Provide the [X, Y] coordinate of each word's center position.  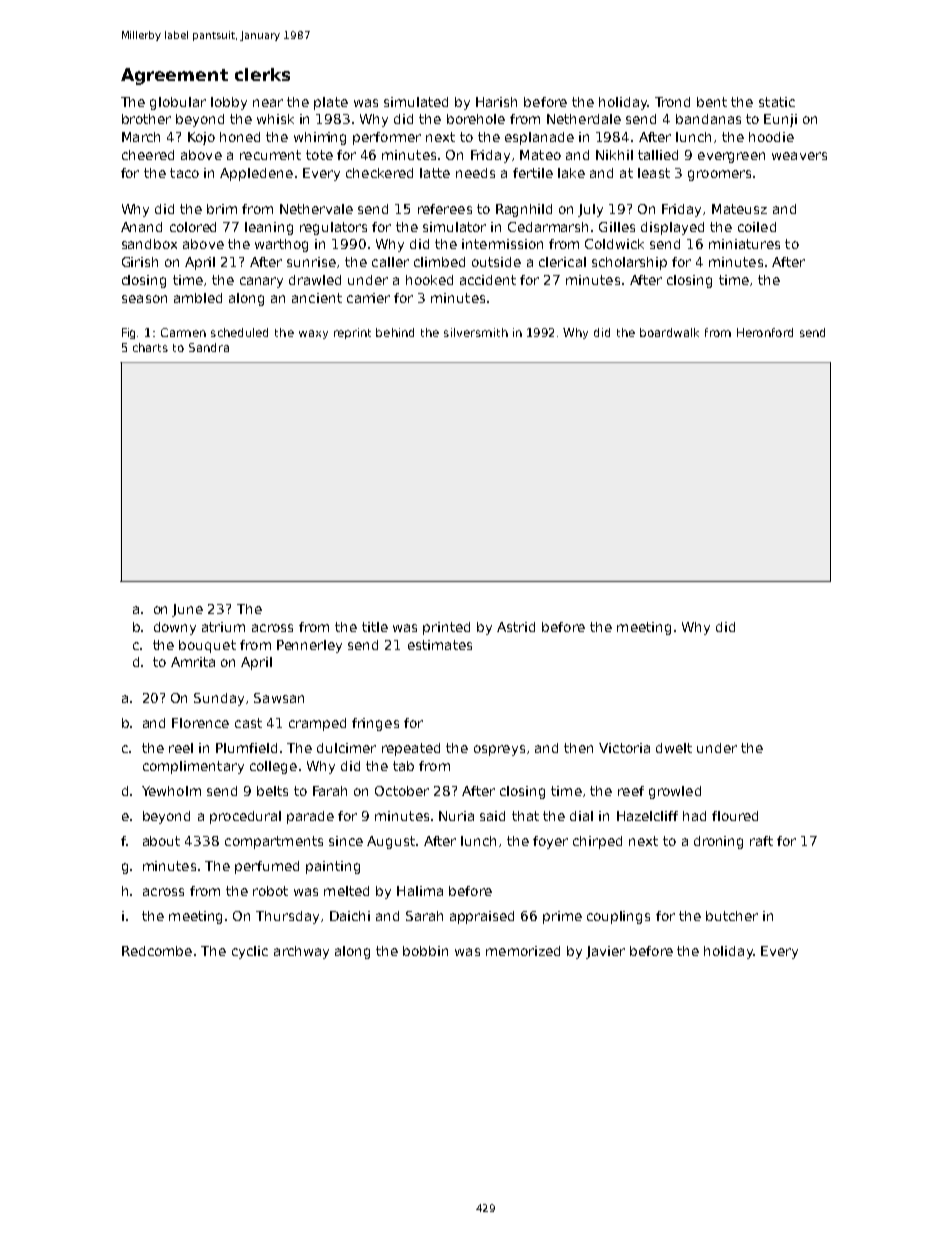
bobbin [425, 951]
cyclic [250, 952]
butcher [732, 916]
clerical [562, 262]
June [187, 610]
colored [193, 227]
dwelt [674, 748]
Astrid [516, 627]
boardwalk [669, 332]
